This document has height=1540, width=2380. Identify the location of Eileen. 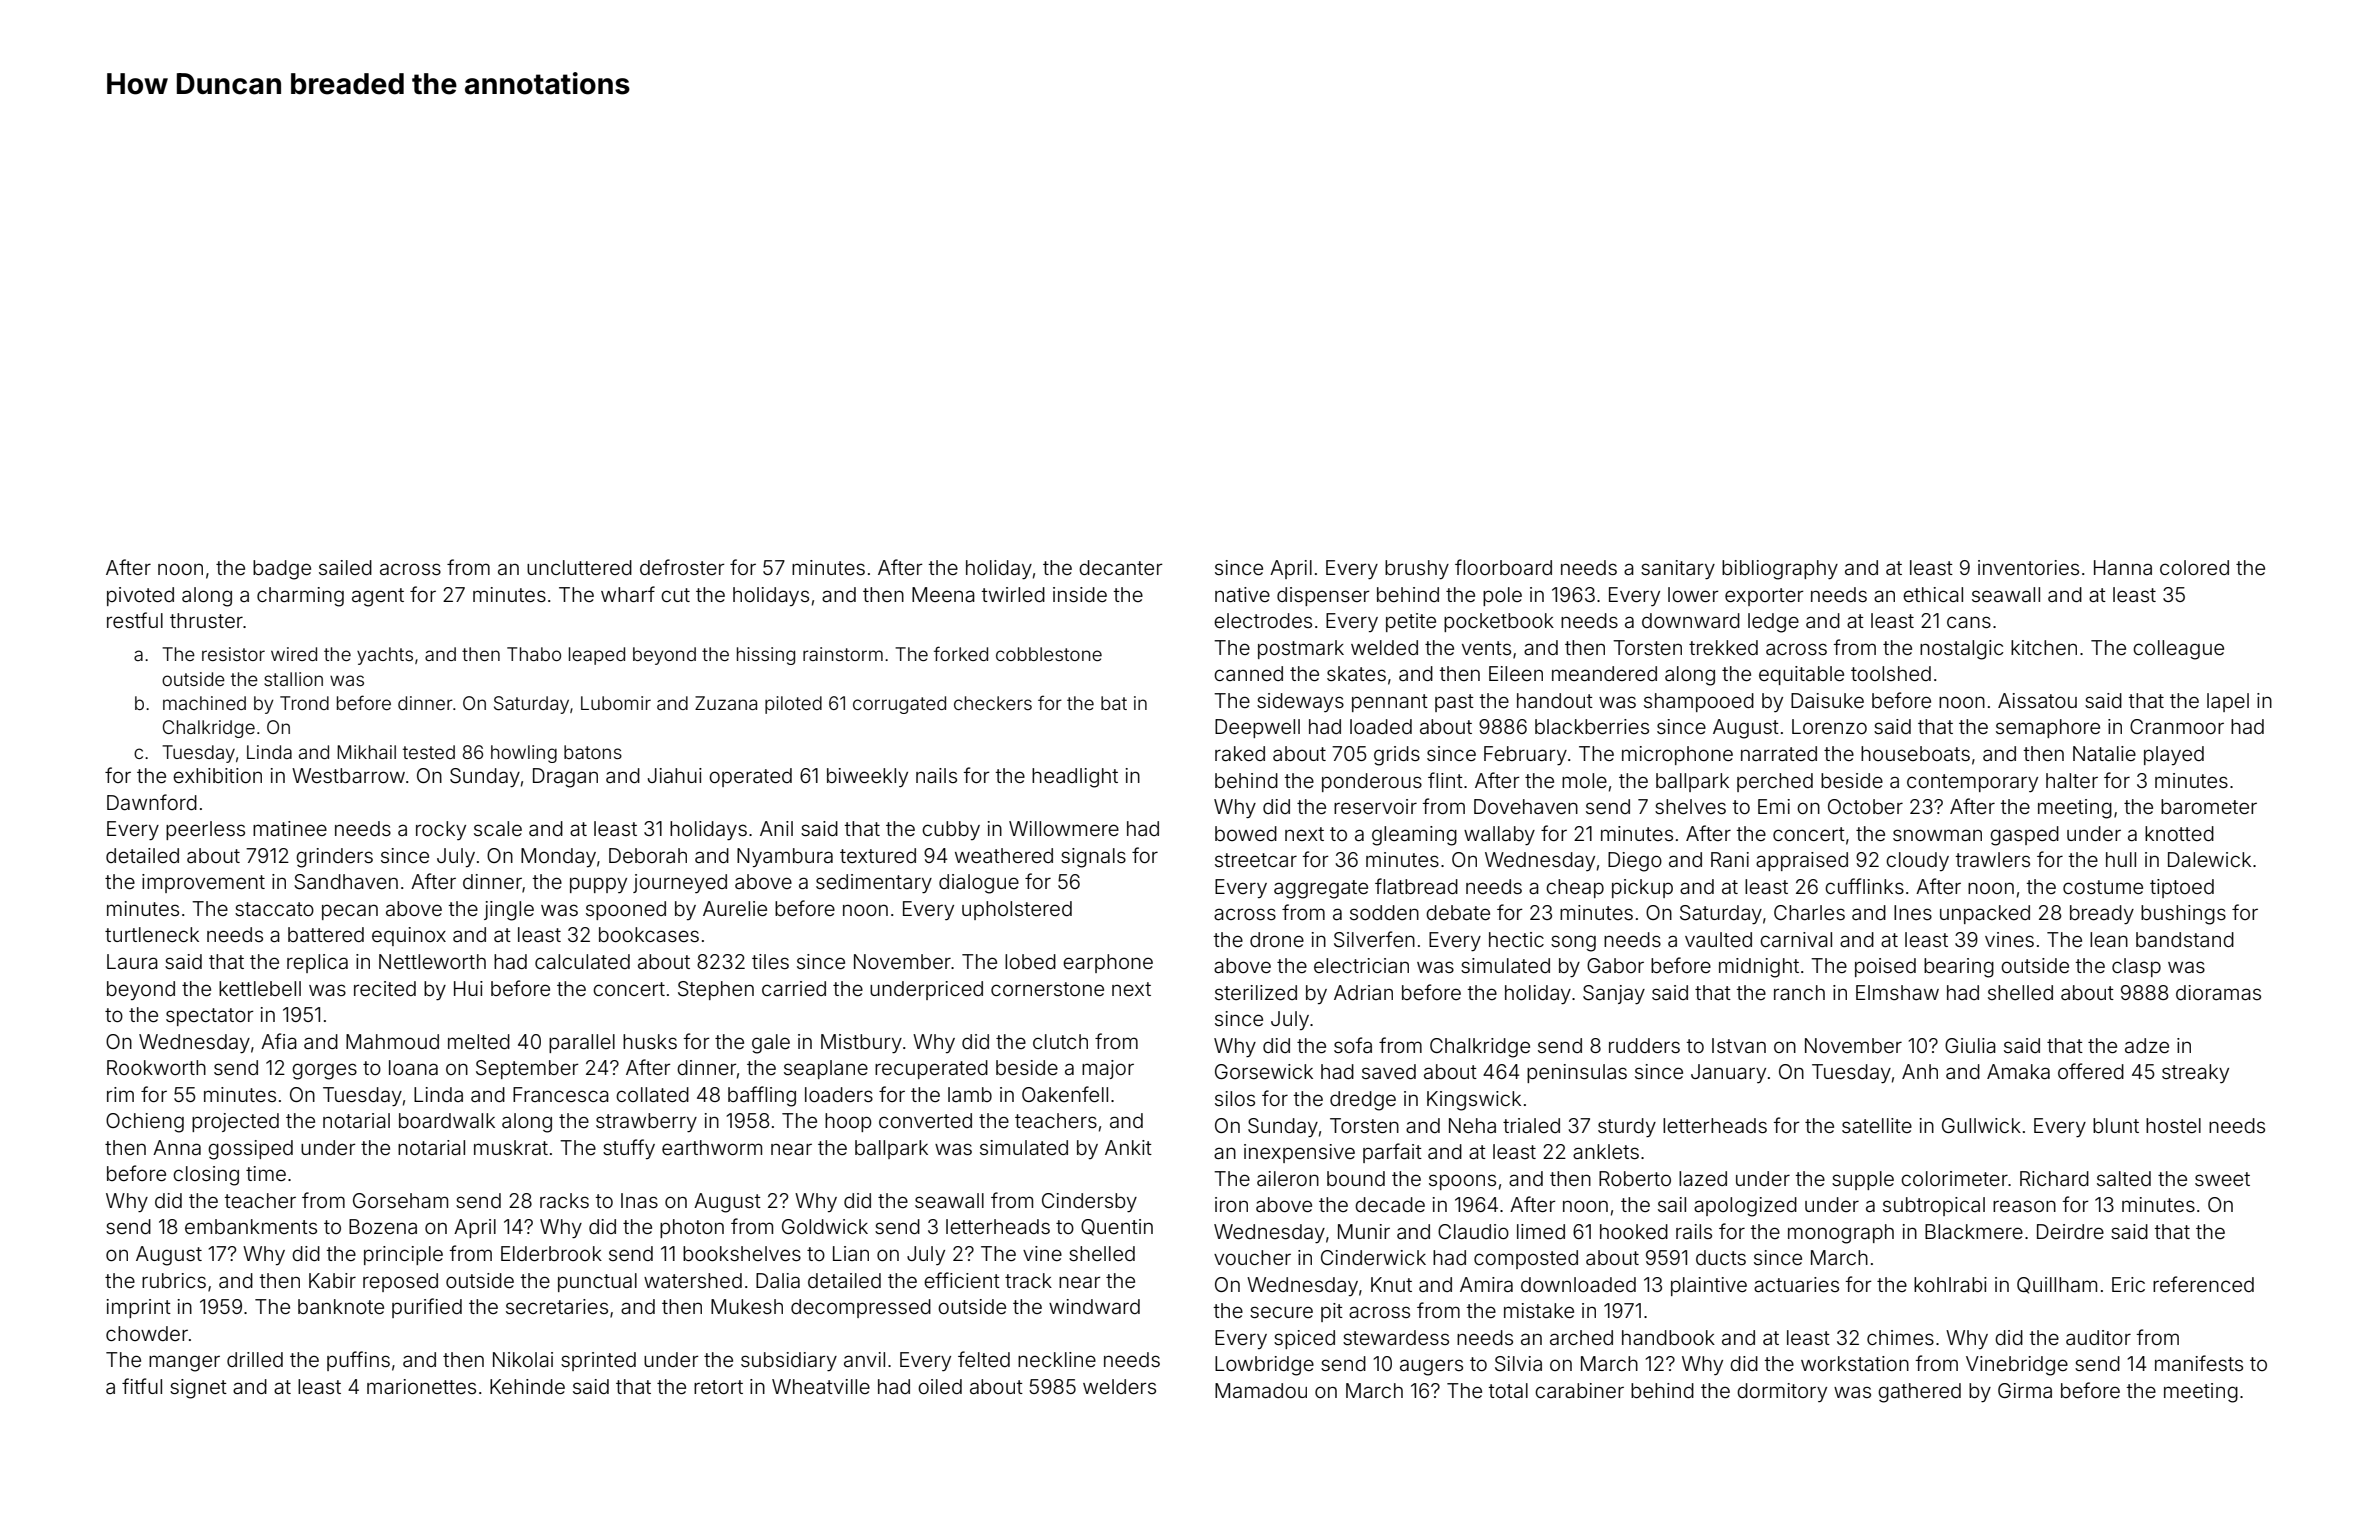
(1516, 673).
